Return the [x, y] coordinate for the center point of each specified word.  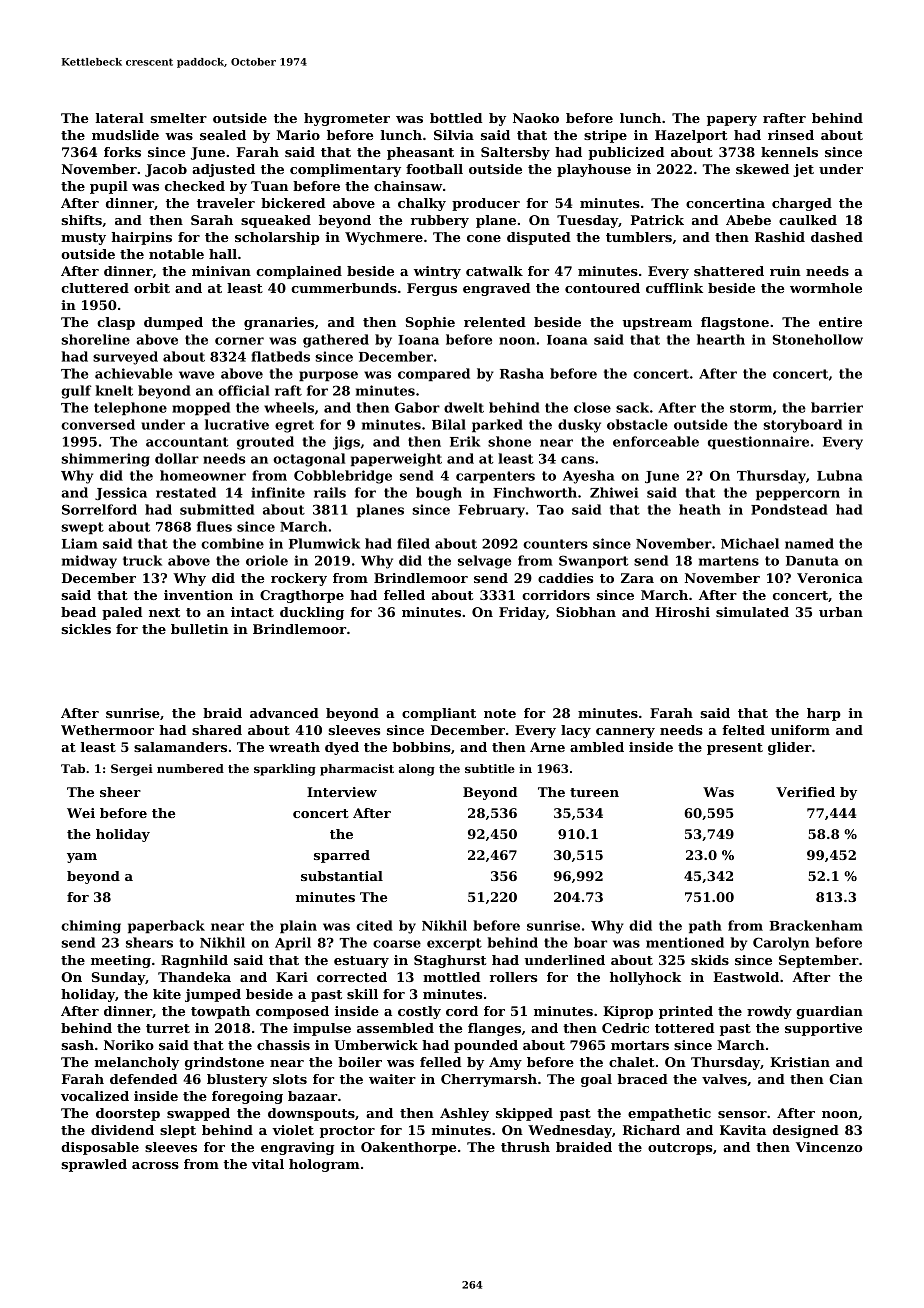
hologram [324, 1165]
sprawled [94, 1165]
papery [732, 121]
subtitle [490, 768]
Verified [805, 792]
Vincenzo [829, 1147]
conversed [98, 424]
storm [751, 408]
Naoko [536, 118]
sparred [342, 856]
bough [439, 494]
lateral [120, 118]
